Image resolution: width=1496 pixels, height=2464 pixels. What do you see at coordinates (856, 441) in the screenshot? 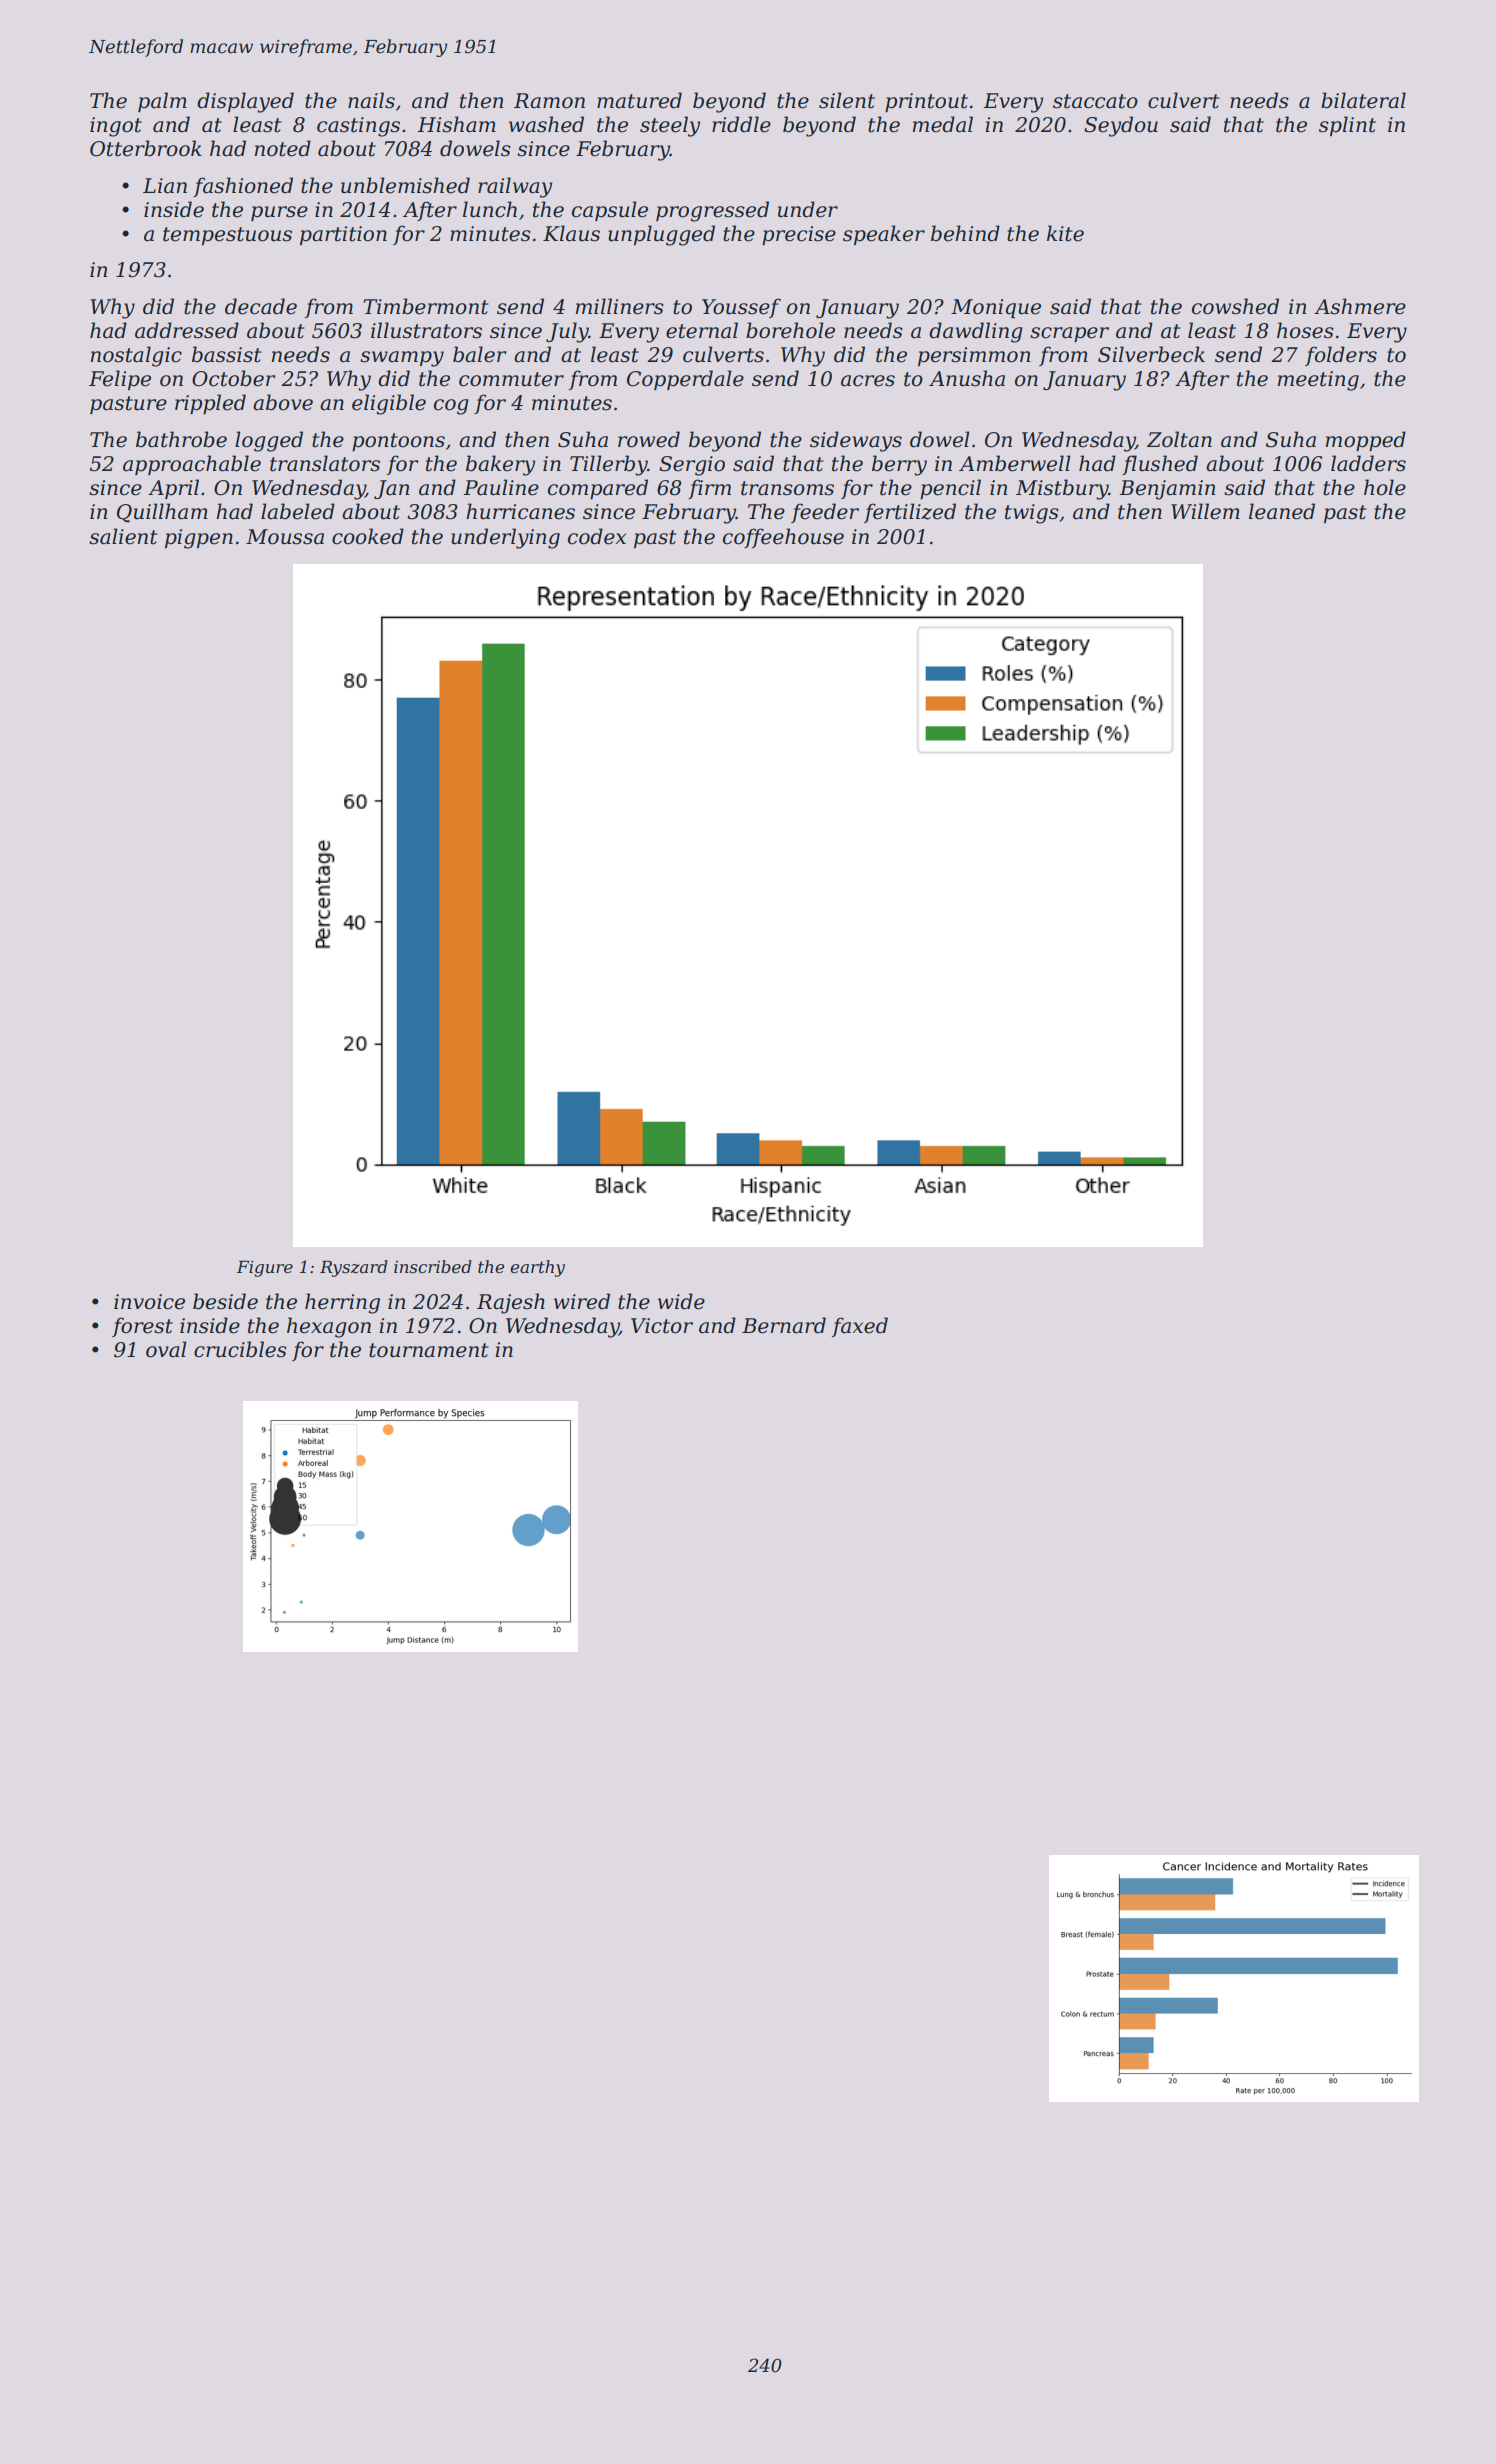
I see `sideways` at bounding box center [856, 441].
